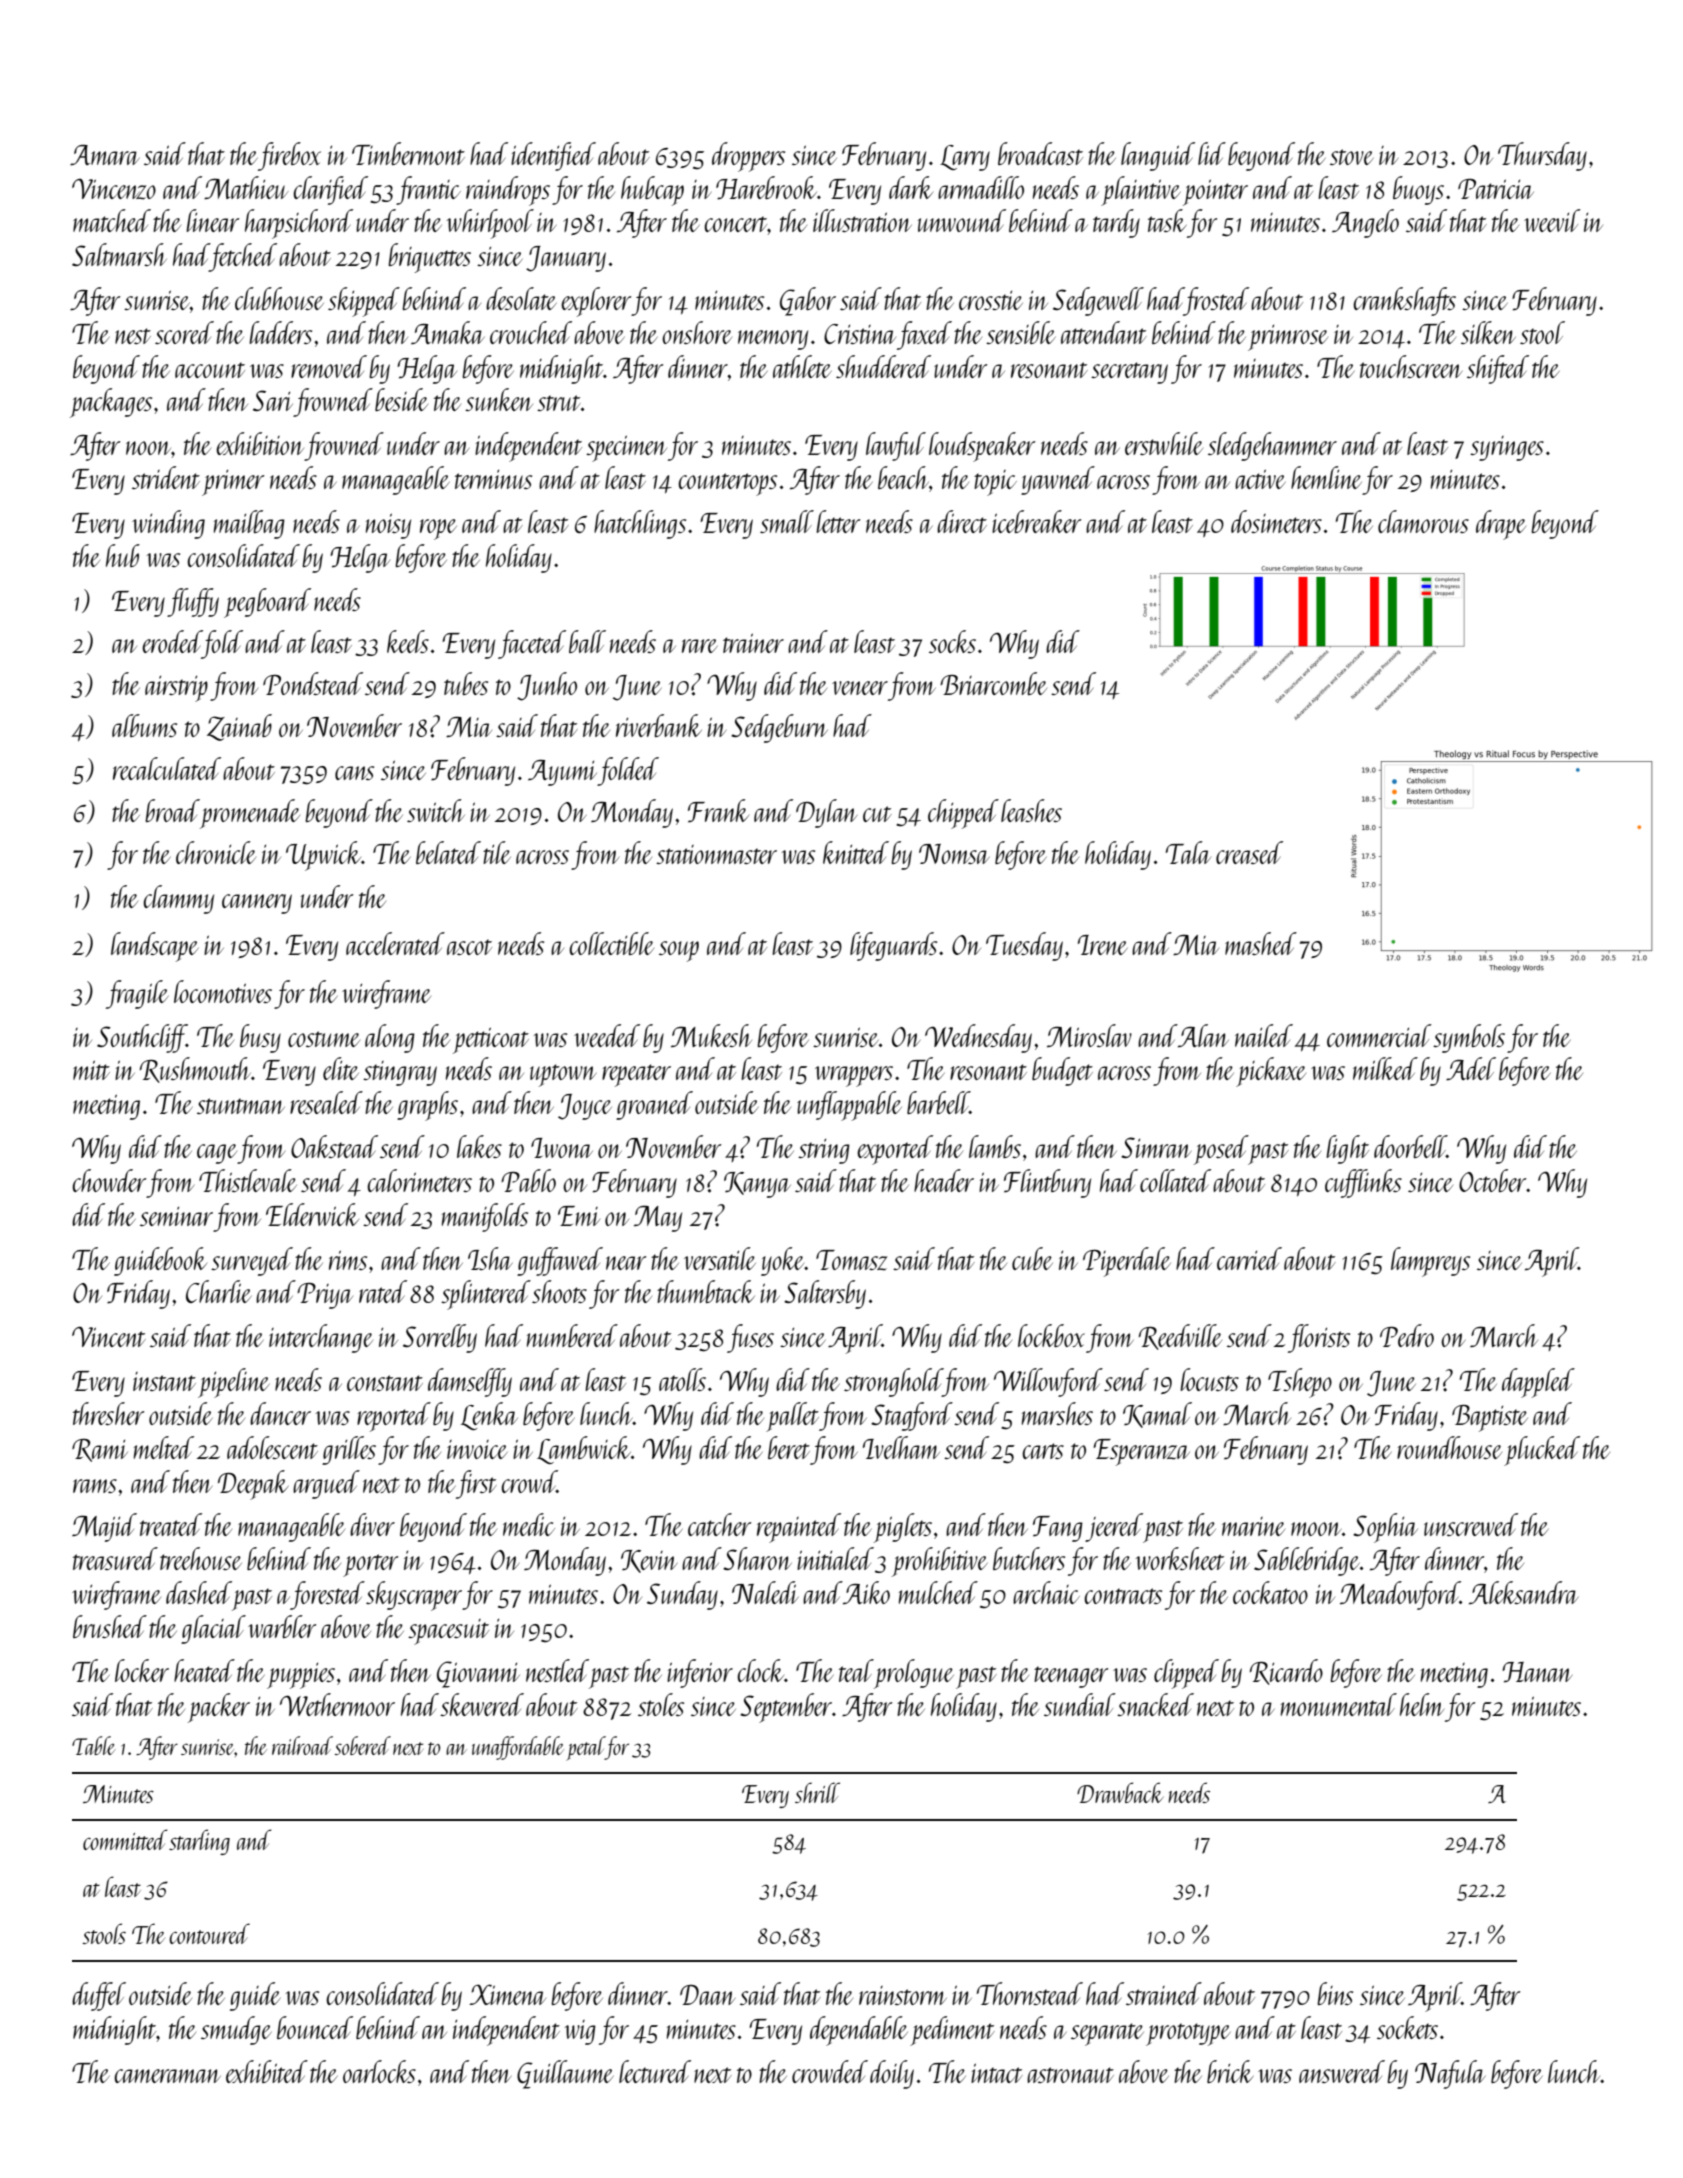 Image resolution: width=1683 pixels, height=2178 pixels. What do you see at coordinates (1469, 1038) in the screenshot?
I see `symbols` at bounding box center [1469, 1038].
